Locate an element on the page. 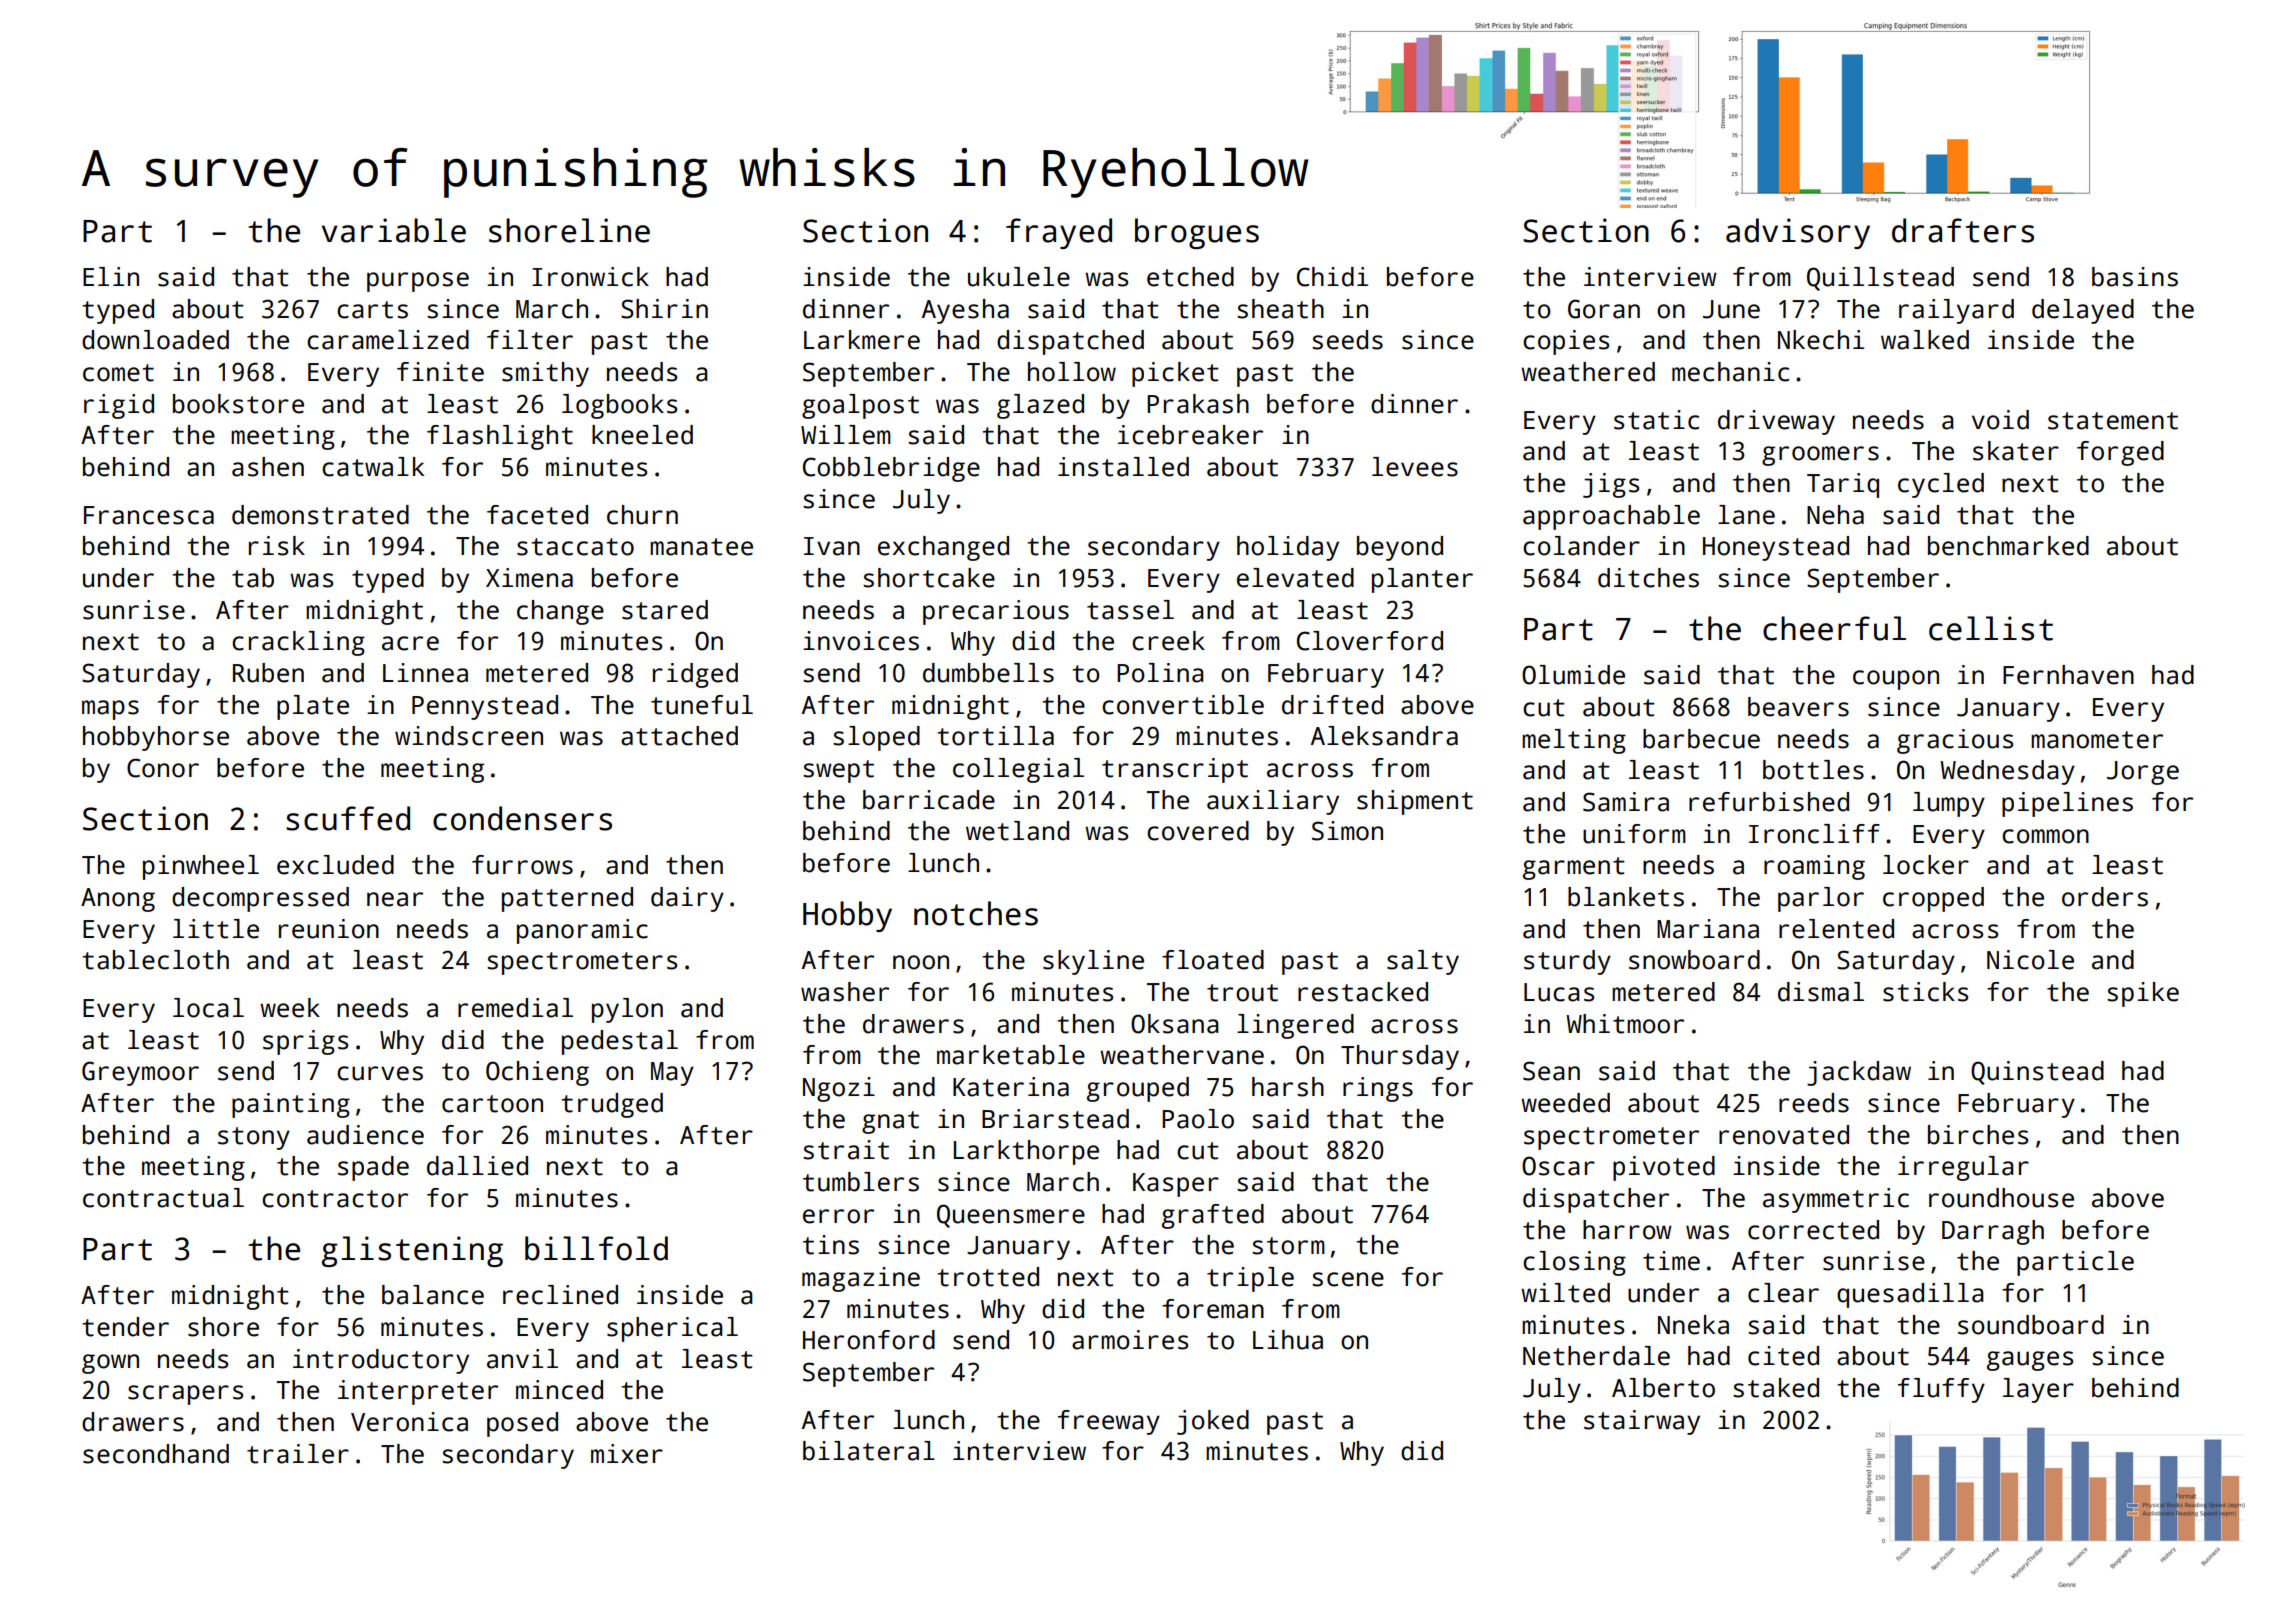 The width and height of the document is (2284, 1615). relented is located at coordinates (1836, 929).
